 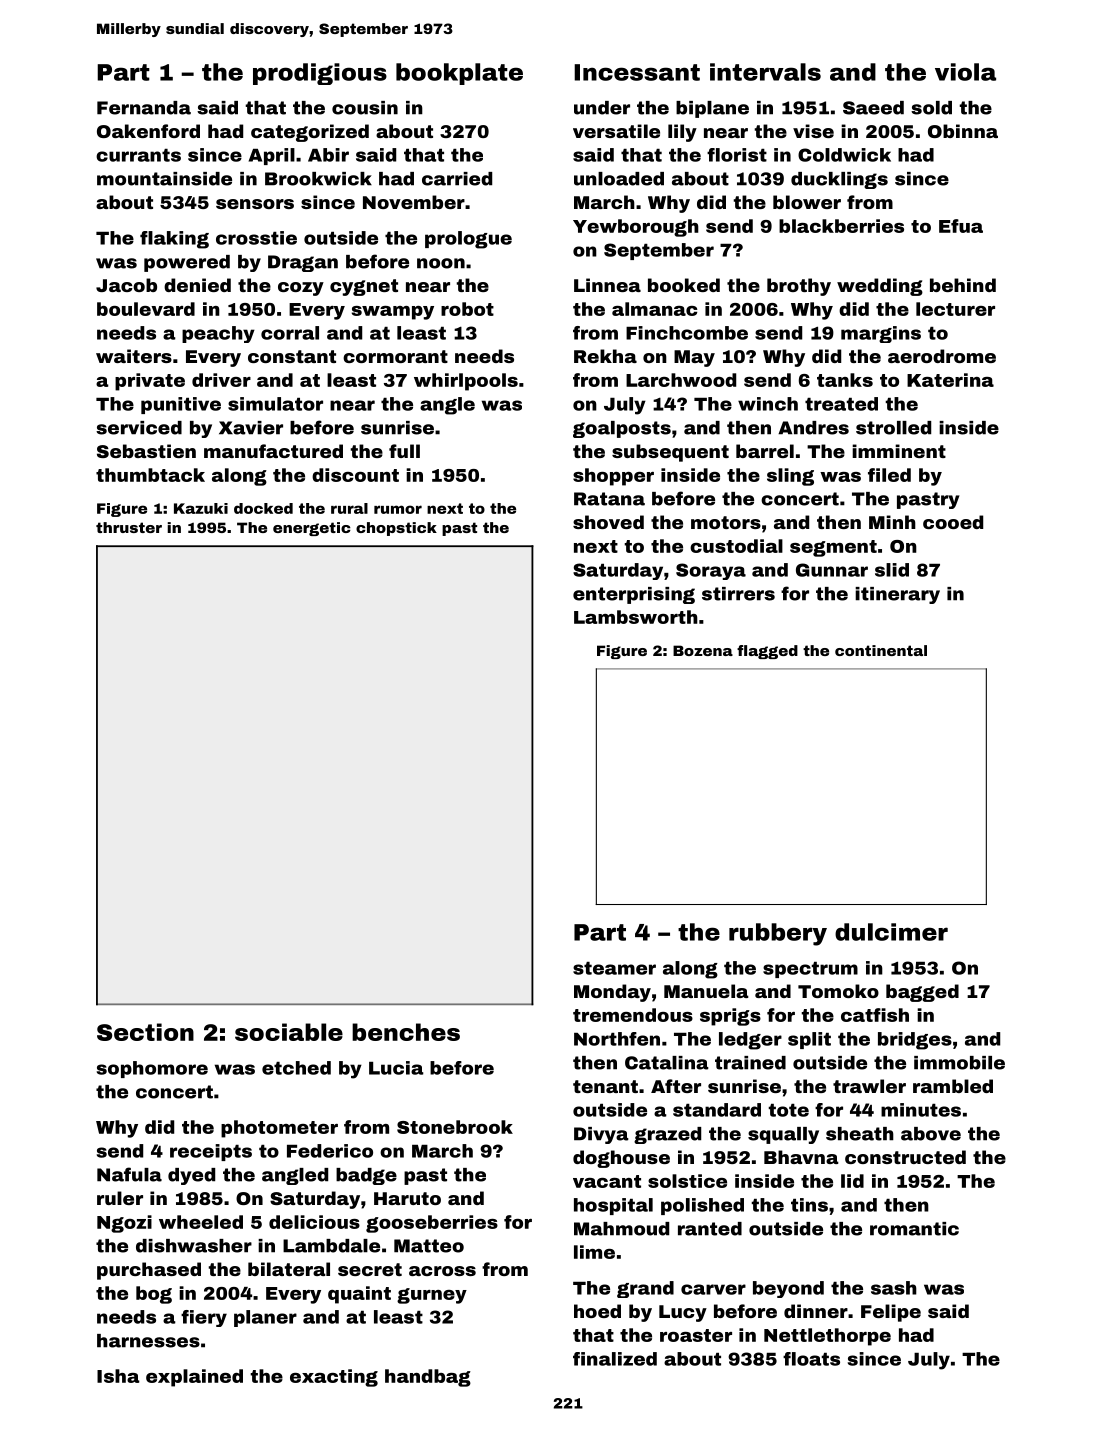 I want to click on romantic, so click(x=914, y=1229).
